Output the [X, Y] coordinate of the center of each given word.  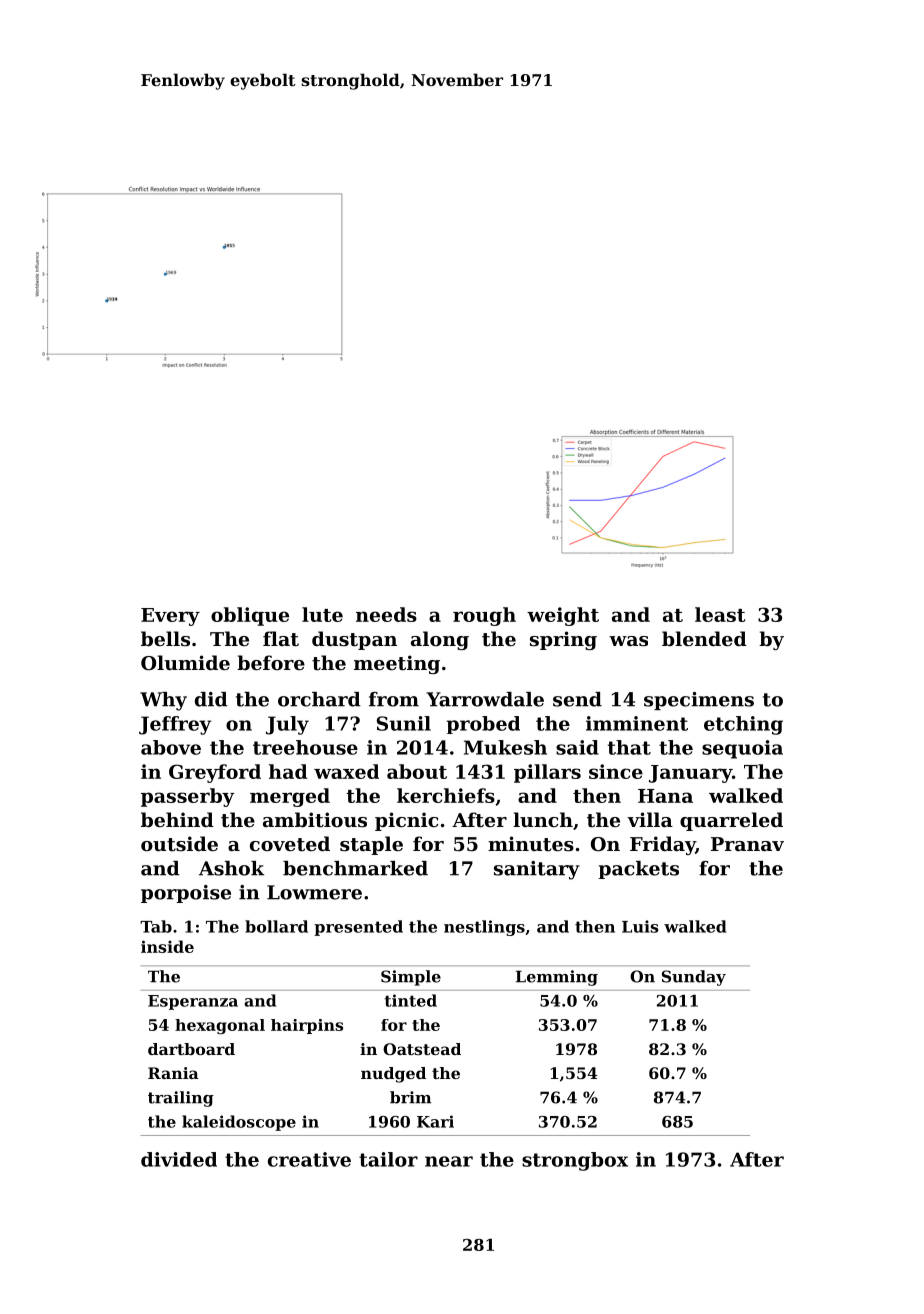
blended [704, 638]
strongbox [575, 1161]
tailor [388, 1159]
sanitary [537, 870]
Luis [640, 926]
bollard [276, 926]
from [394, 699]
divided [179, 1159]
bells [165, 639]
